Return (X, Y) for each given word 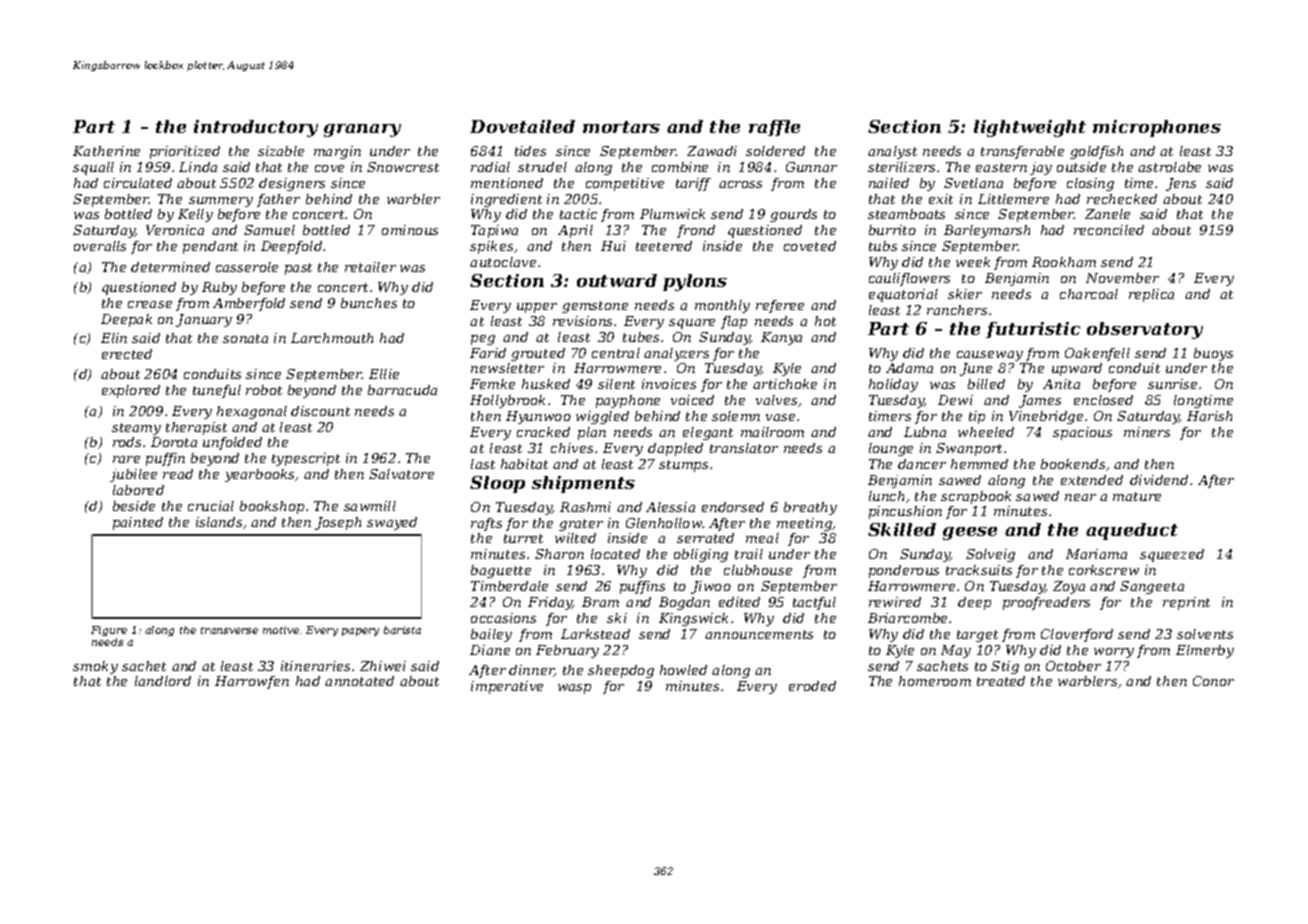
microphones (1157, 128)
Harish (1209, 416)
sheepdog (621, 671)
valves (776, 400)
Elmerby (1205, 651)
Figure (109, 631)
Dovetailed (522, 126)
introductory (256, 128)
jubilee (133, 475)
